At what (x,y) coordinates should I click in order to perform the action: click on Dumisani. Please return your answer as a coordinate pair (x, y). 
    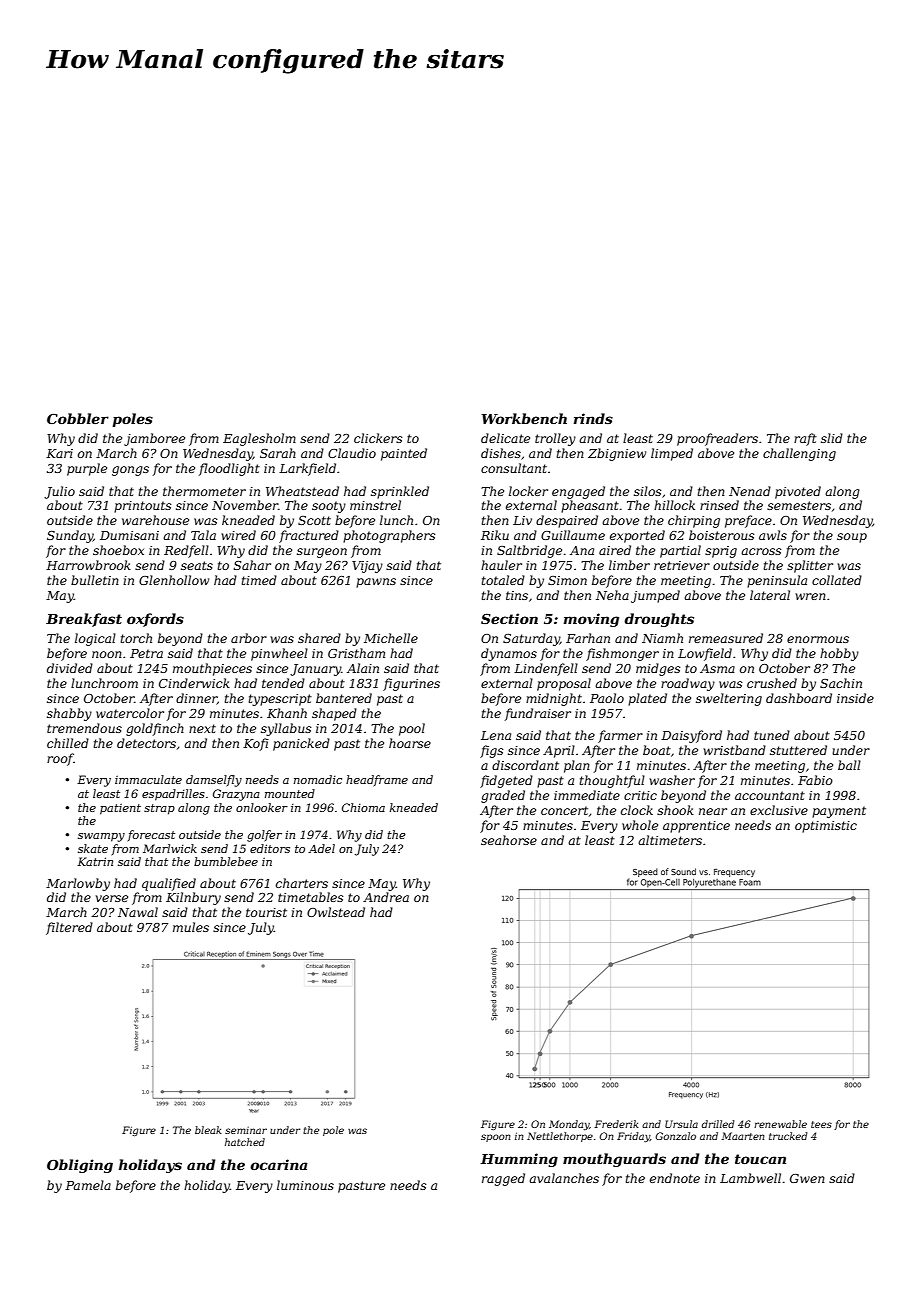
    Looking at the image, I should click on (129, 535).
